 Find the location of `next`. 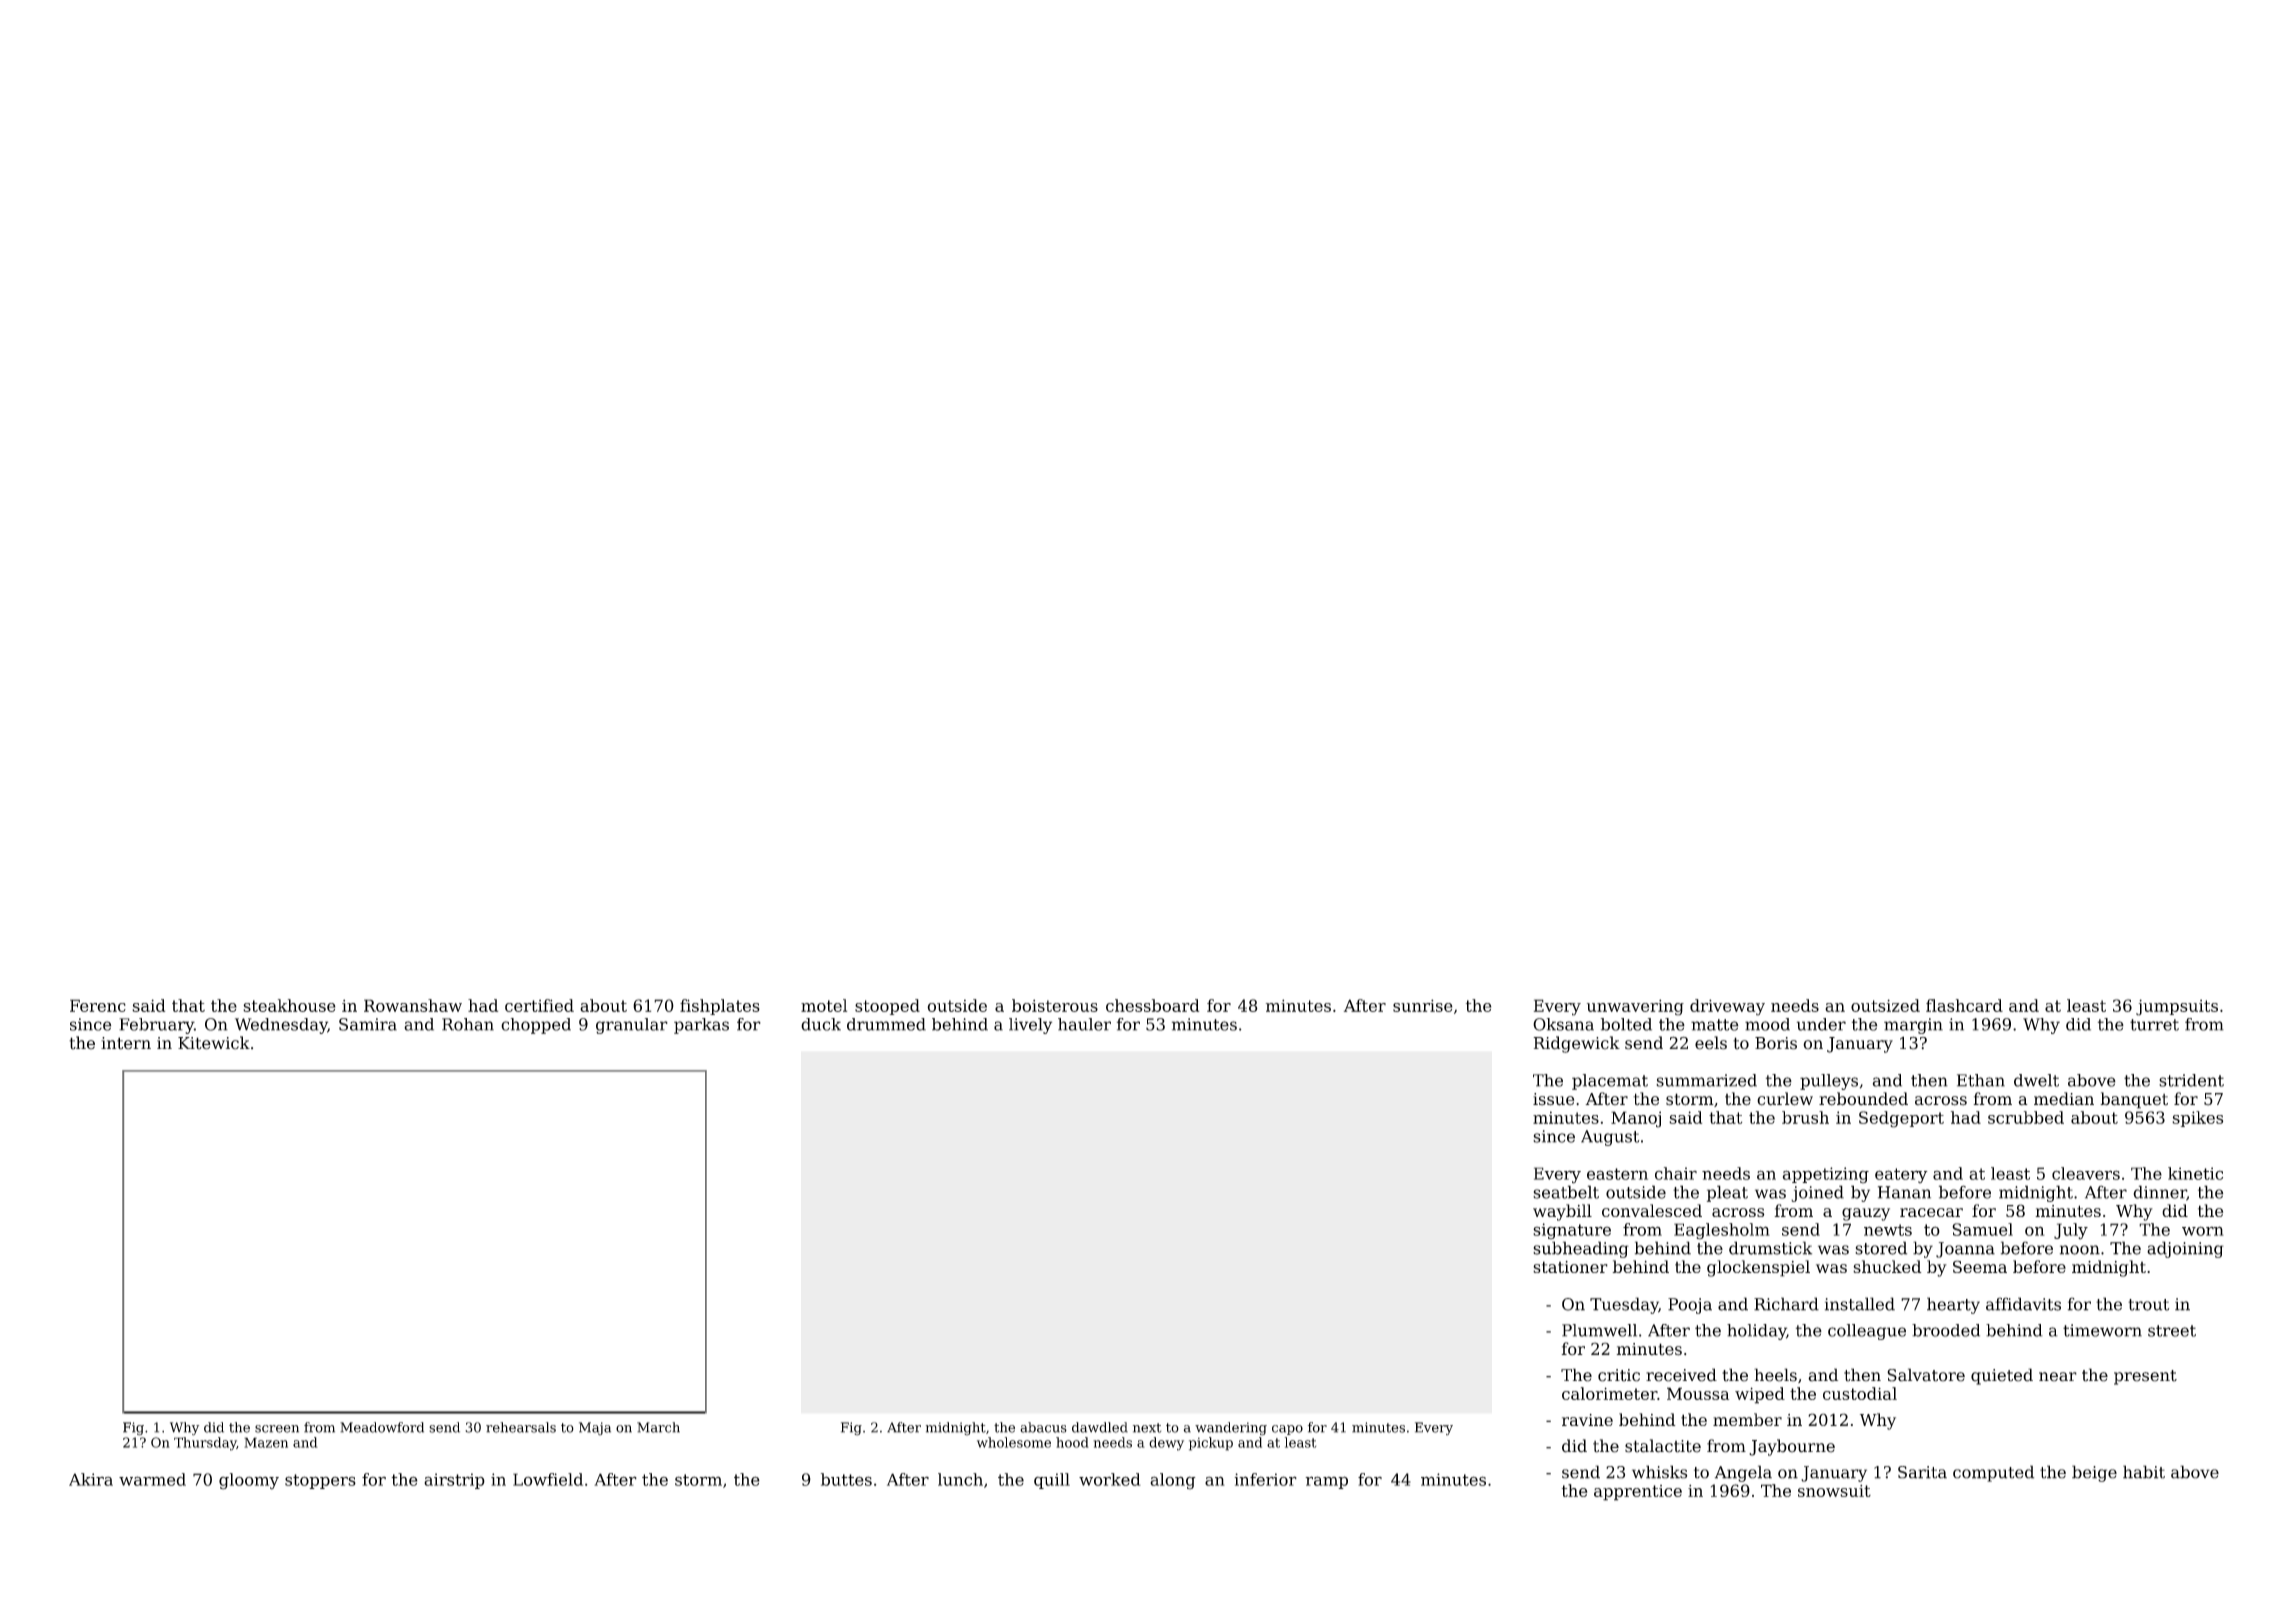

next is located at coordinates (1147, 1428).
